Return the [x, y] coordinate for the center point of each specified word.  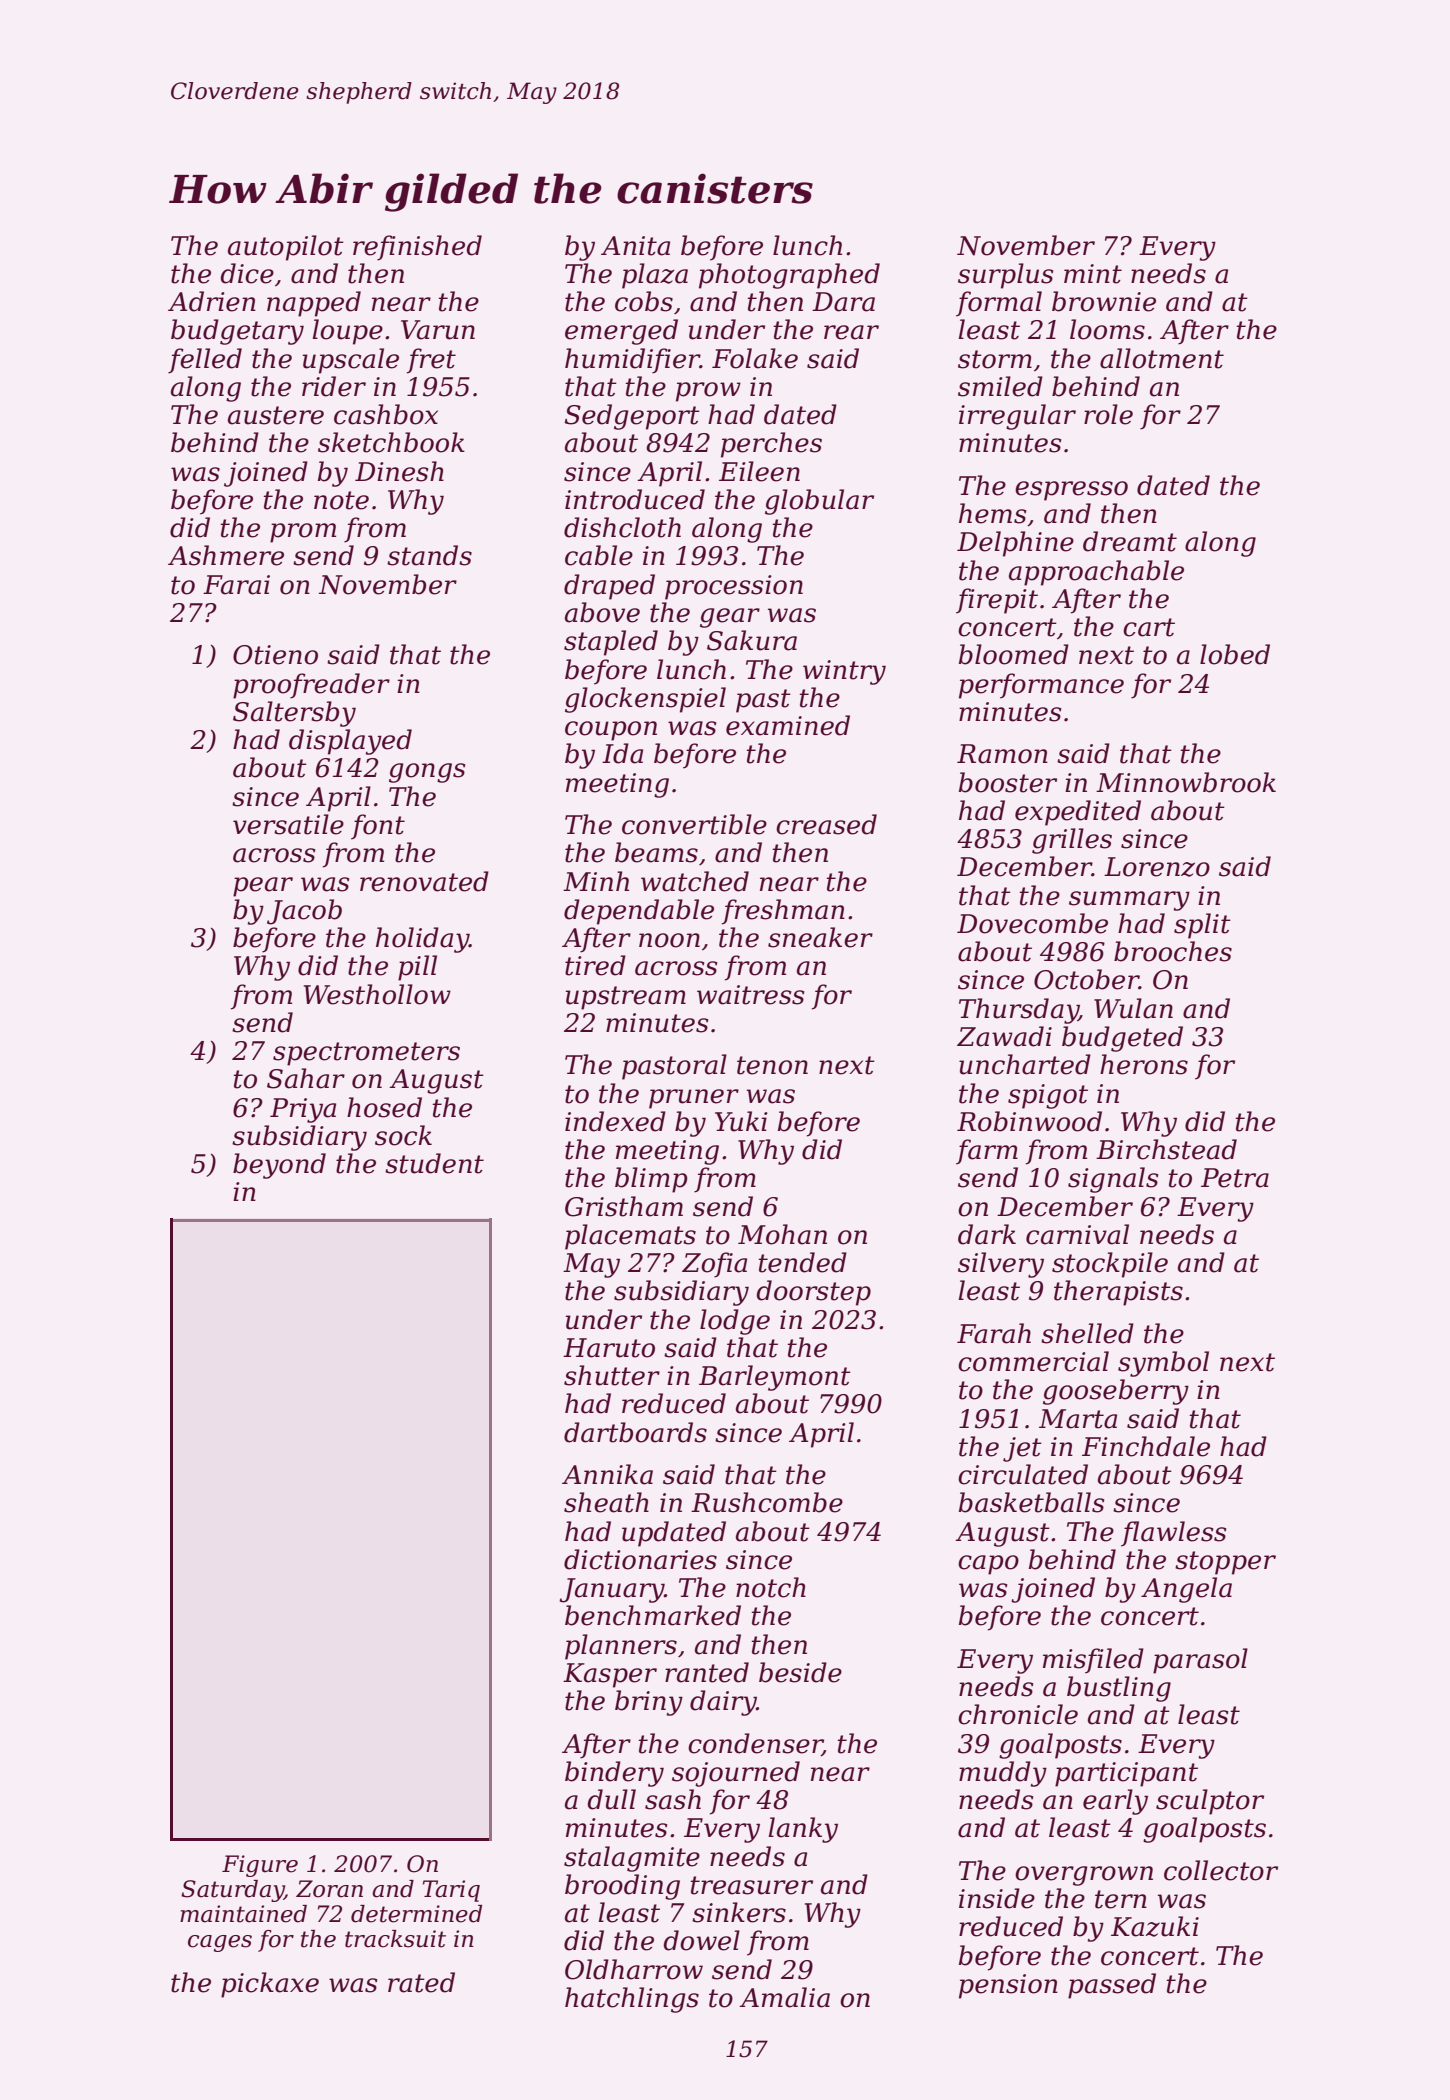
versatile [288, 824]
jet [1022, 1449]
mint [1093, 274]
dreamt [1130, 541]
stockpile [1110, 1265]
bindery [614, 1774]
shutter [612, 1375]
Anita [635, 246]
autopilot [286, 248]
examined [788, 725]
